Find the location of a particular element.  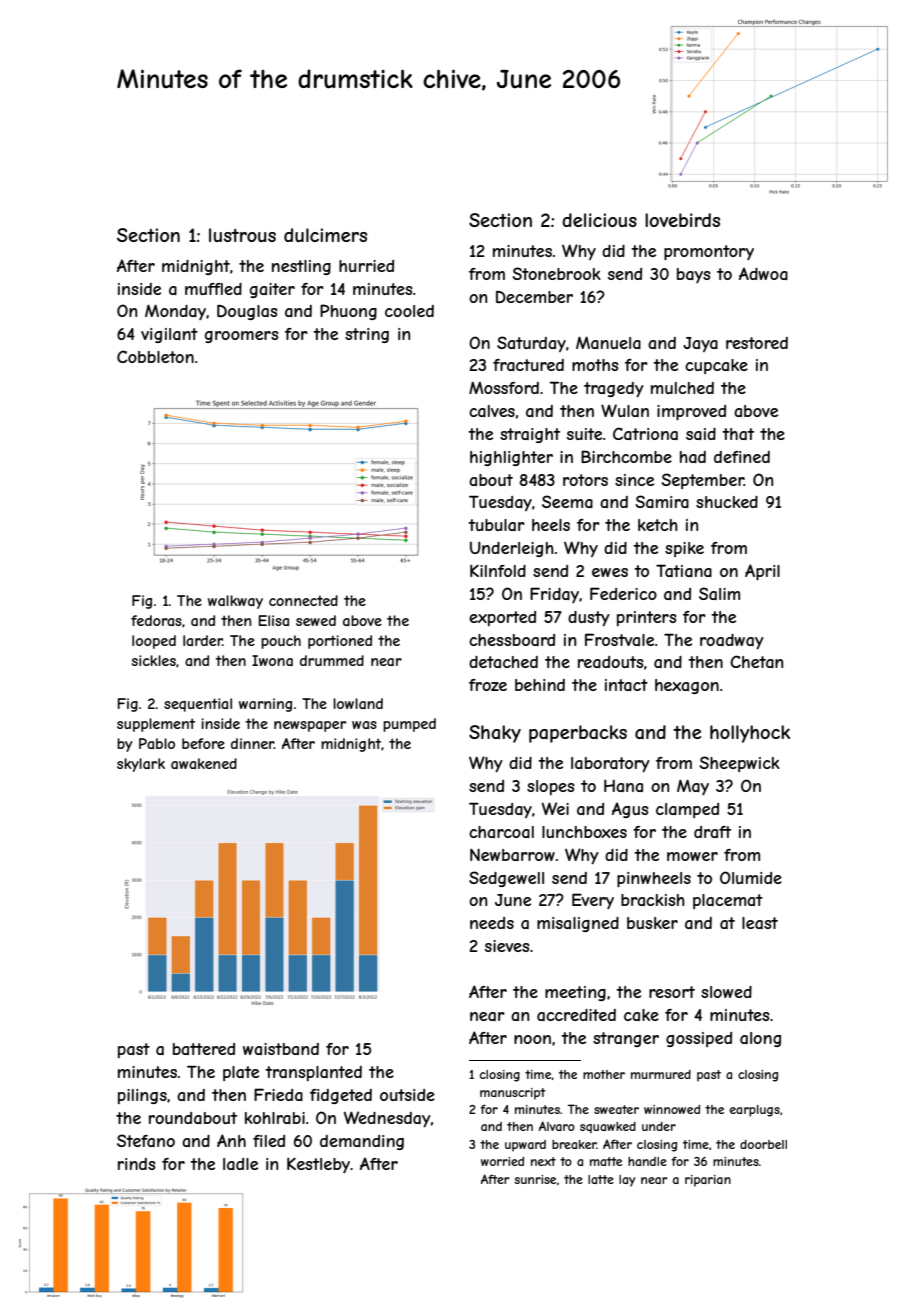

charcoal is located at coordinates (501, 832).
